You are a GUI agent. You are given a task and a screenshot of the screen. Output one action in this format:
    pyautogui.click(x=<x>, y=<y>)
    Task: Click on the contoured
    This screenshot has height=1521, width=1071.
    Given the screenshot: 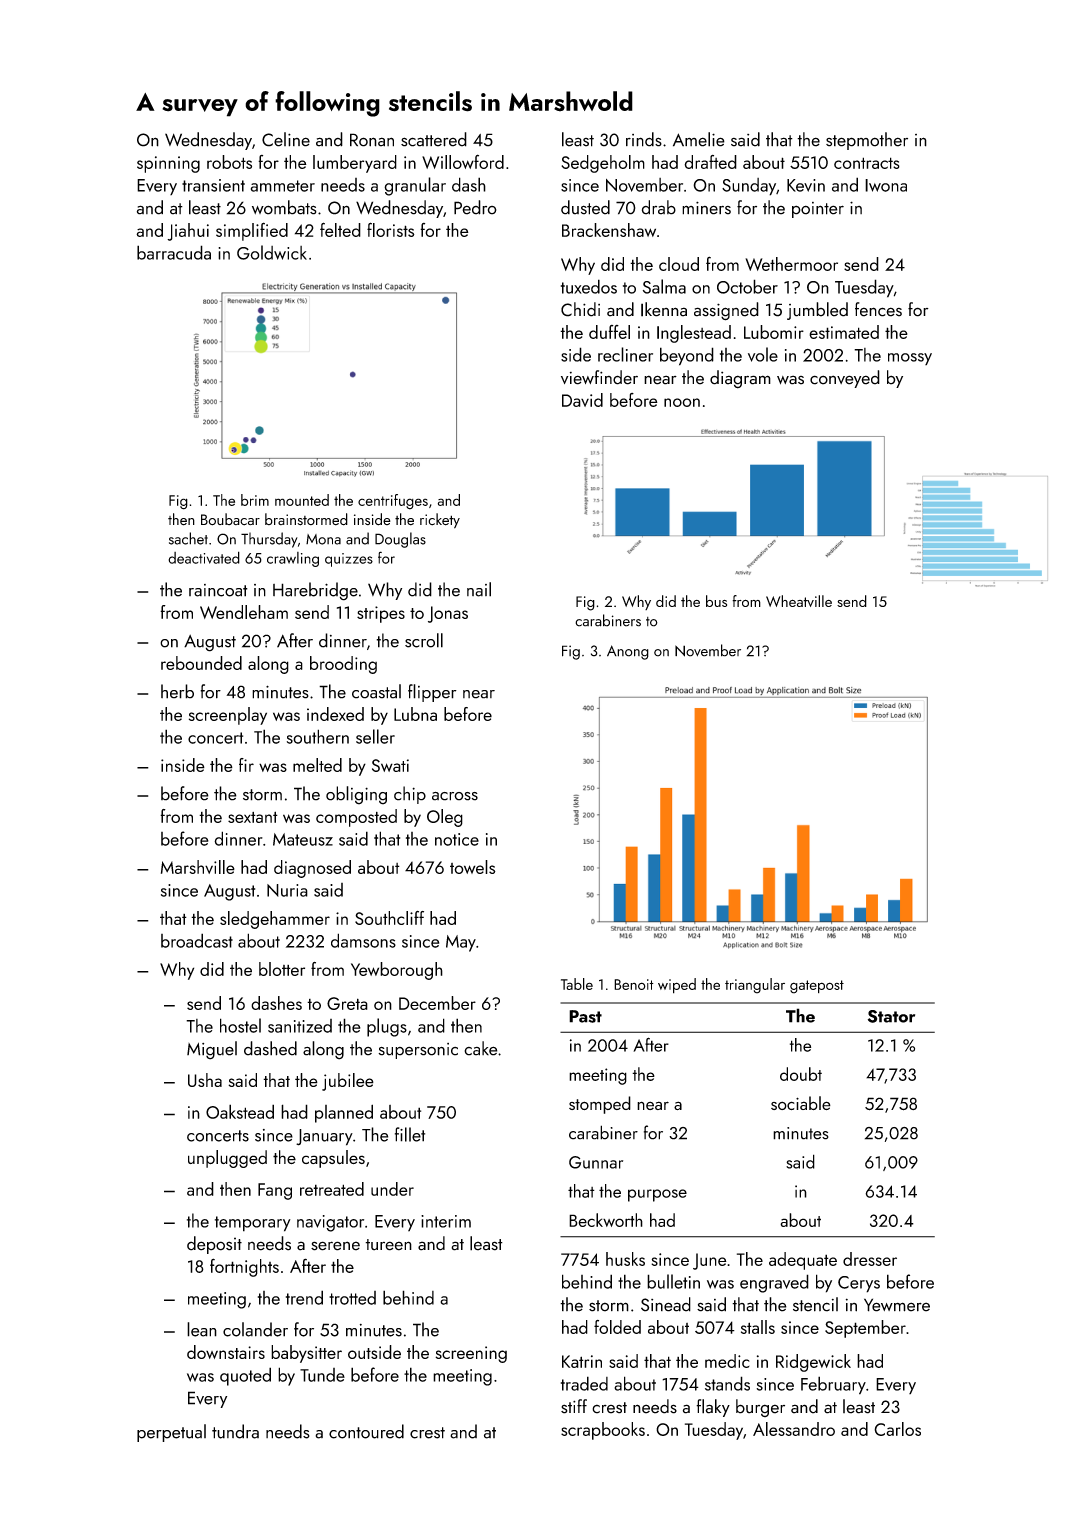 What is the action you would take?
    pyautogui.click(x=366, y=1431)
